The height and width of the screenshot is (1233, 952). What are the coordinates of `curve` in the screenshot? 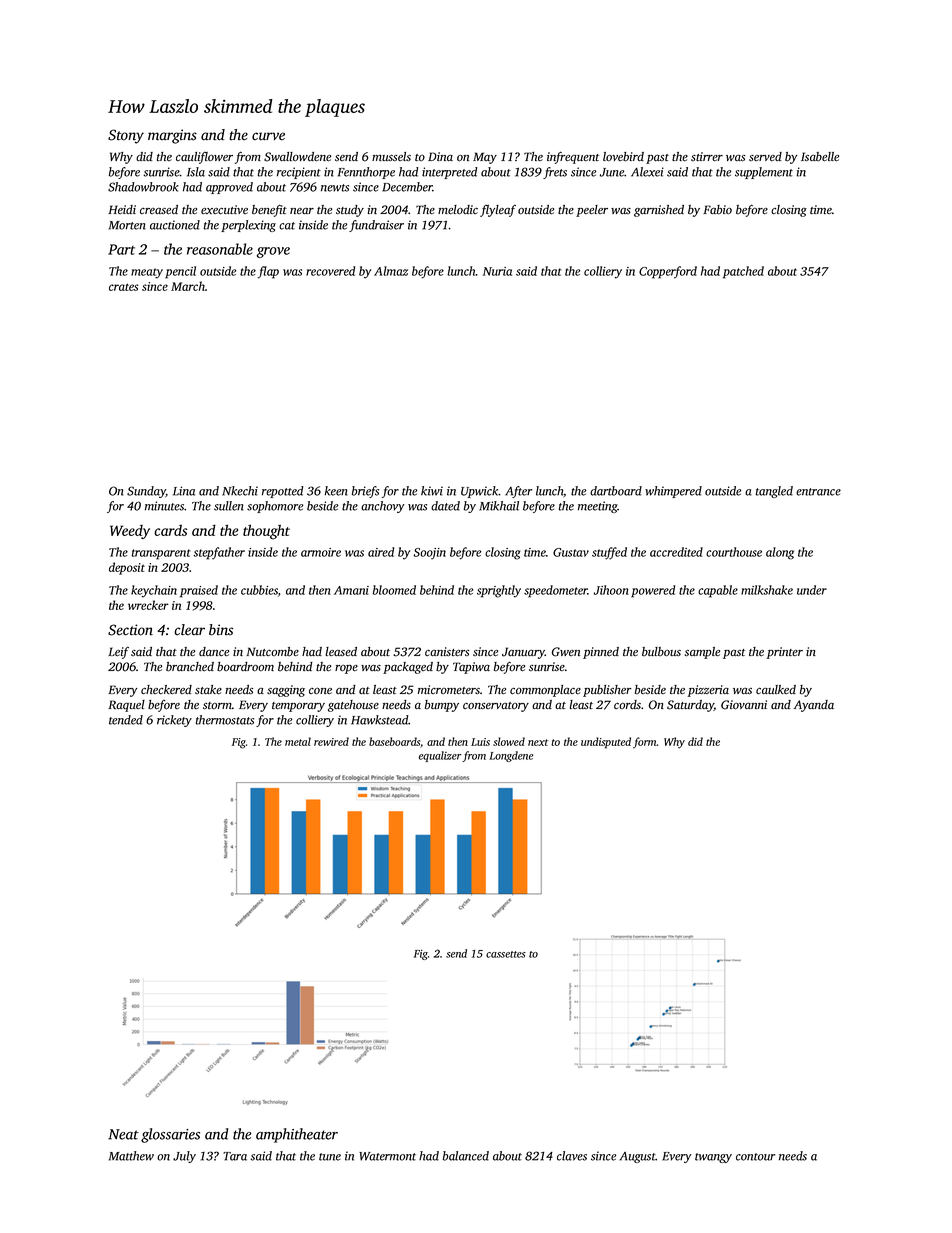 It's located at (268, 136).
